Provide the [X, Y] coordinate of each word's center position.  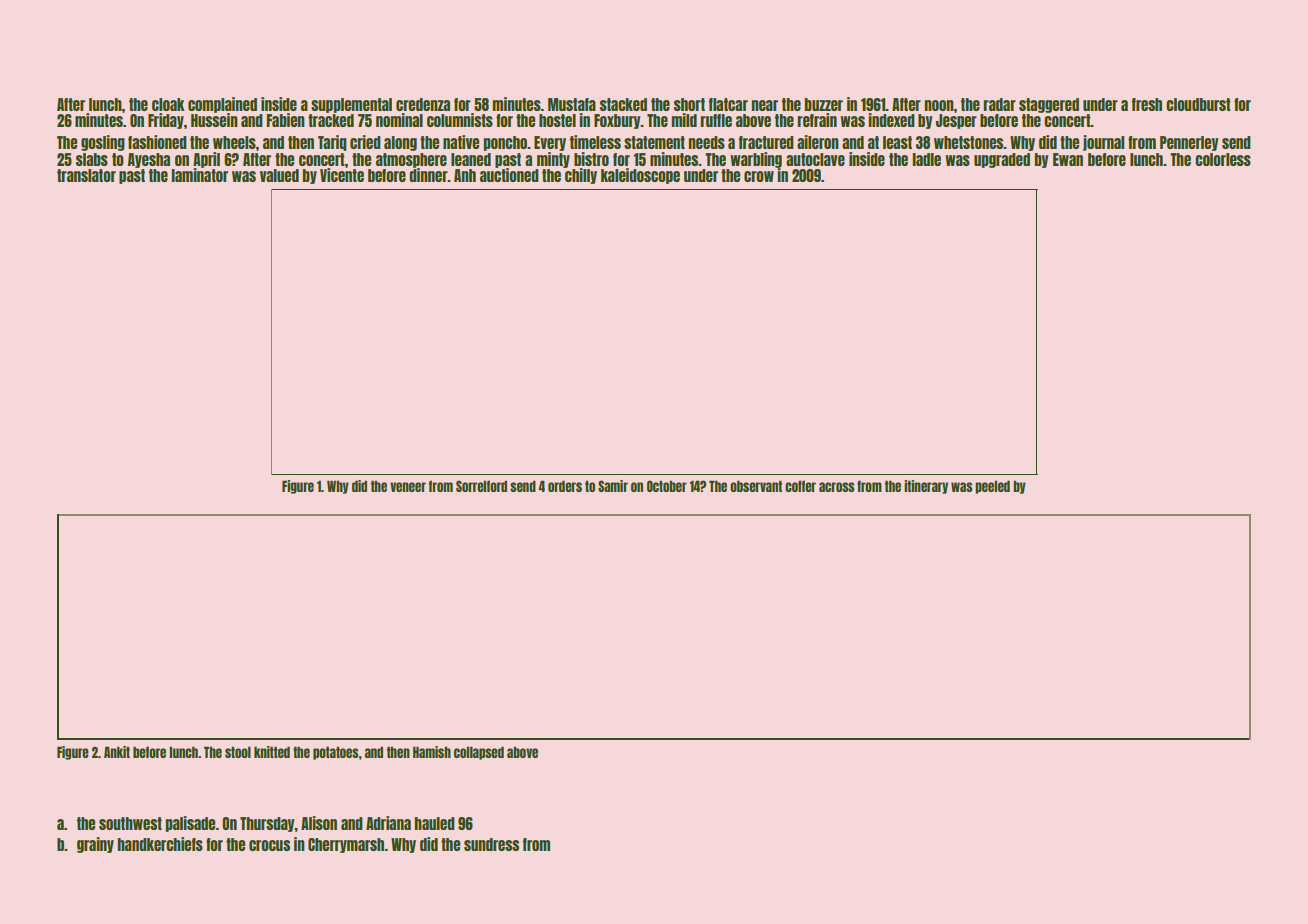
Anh [465, 175]
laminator [200, 175]
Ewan [1068, 159]
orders [565, 486]
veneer [408, 487]
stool [238, 752]
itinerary [926, 487]
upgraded [1002, 160]
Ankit [117, 752]
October [667, 486]
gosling [103, 143]
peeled [992, 487]
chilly [581, 176]
